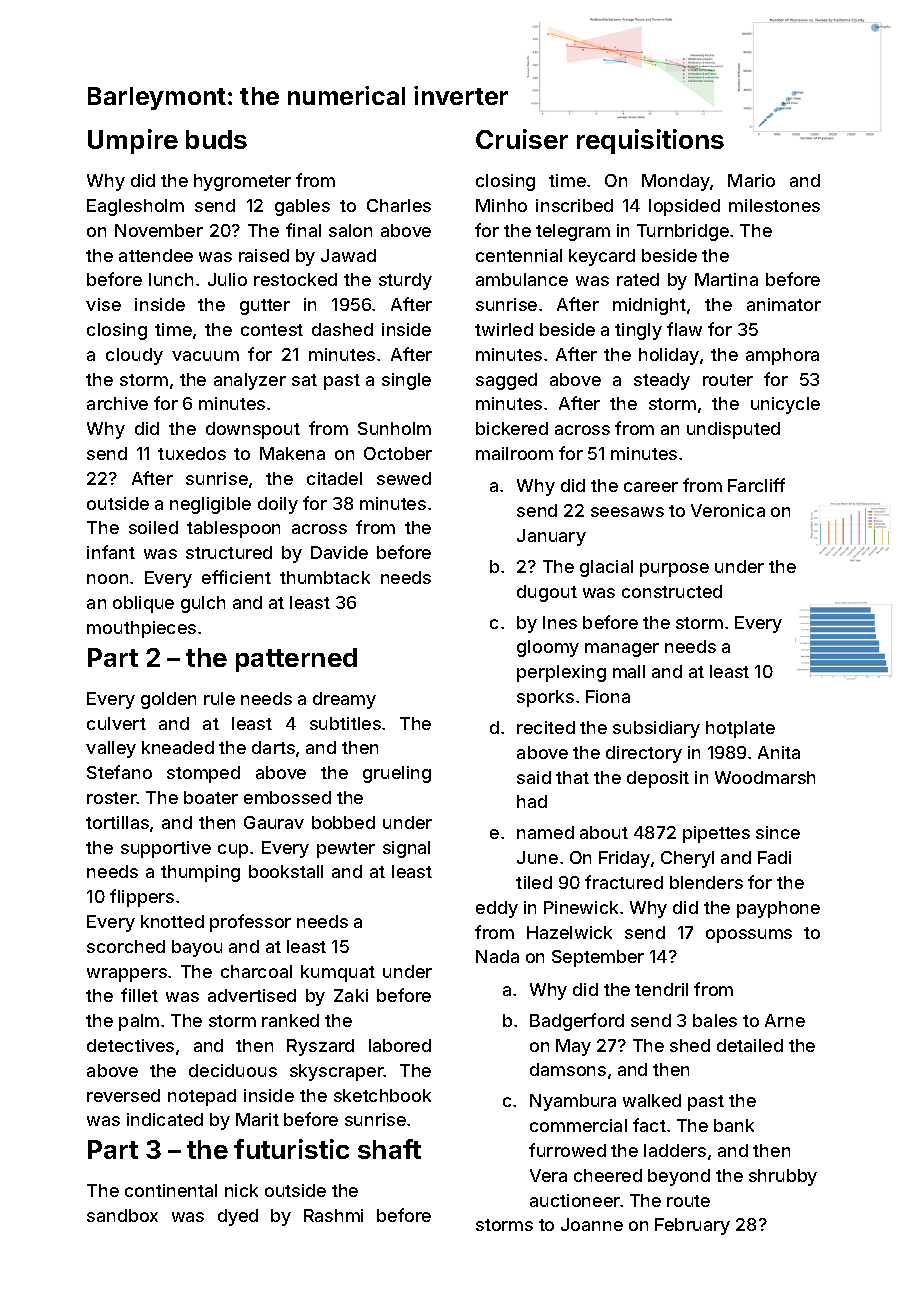 This page has width=908, height=1316. I want to click on buds, so click(216, 139).
